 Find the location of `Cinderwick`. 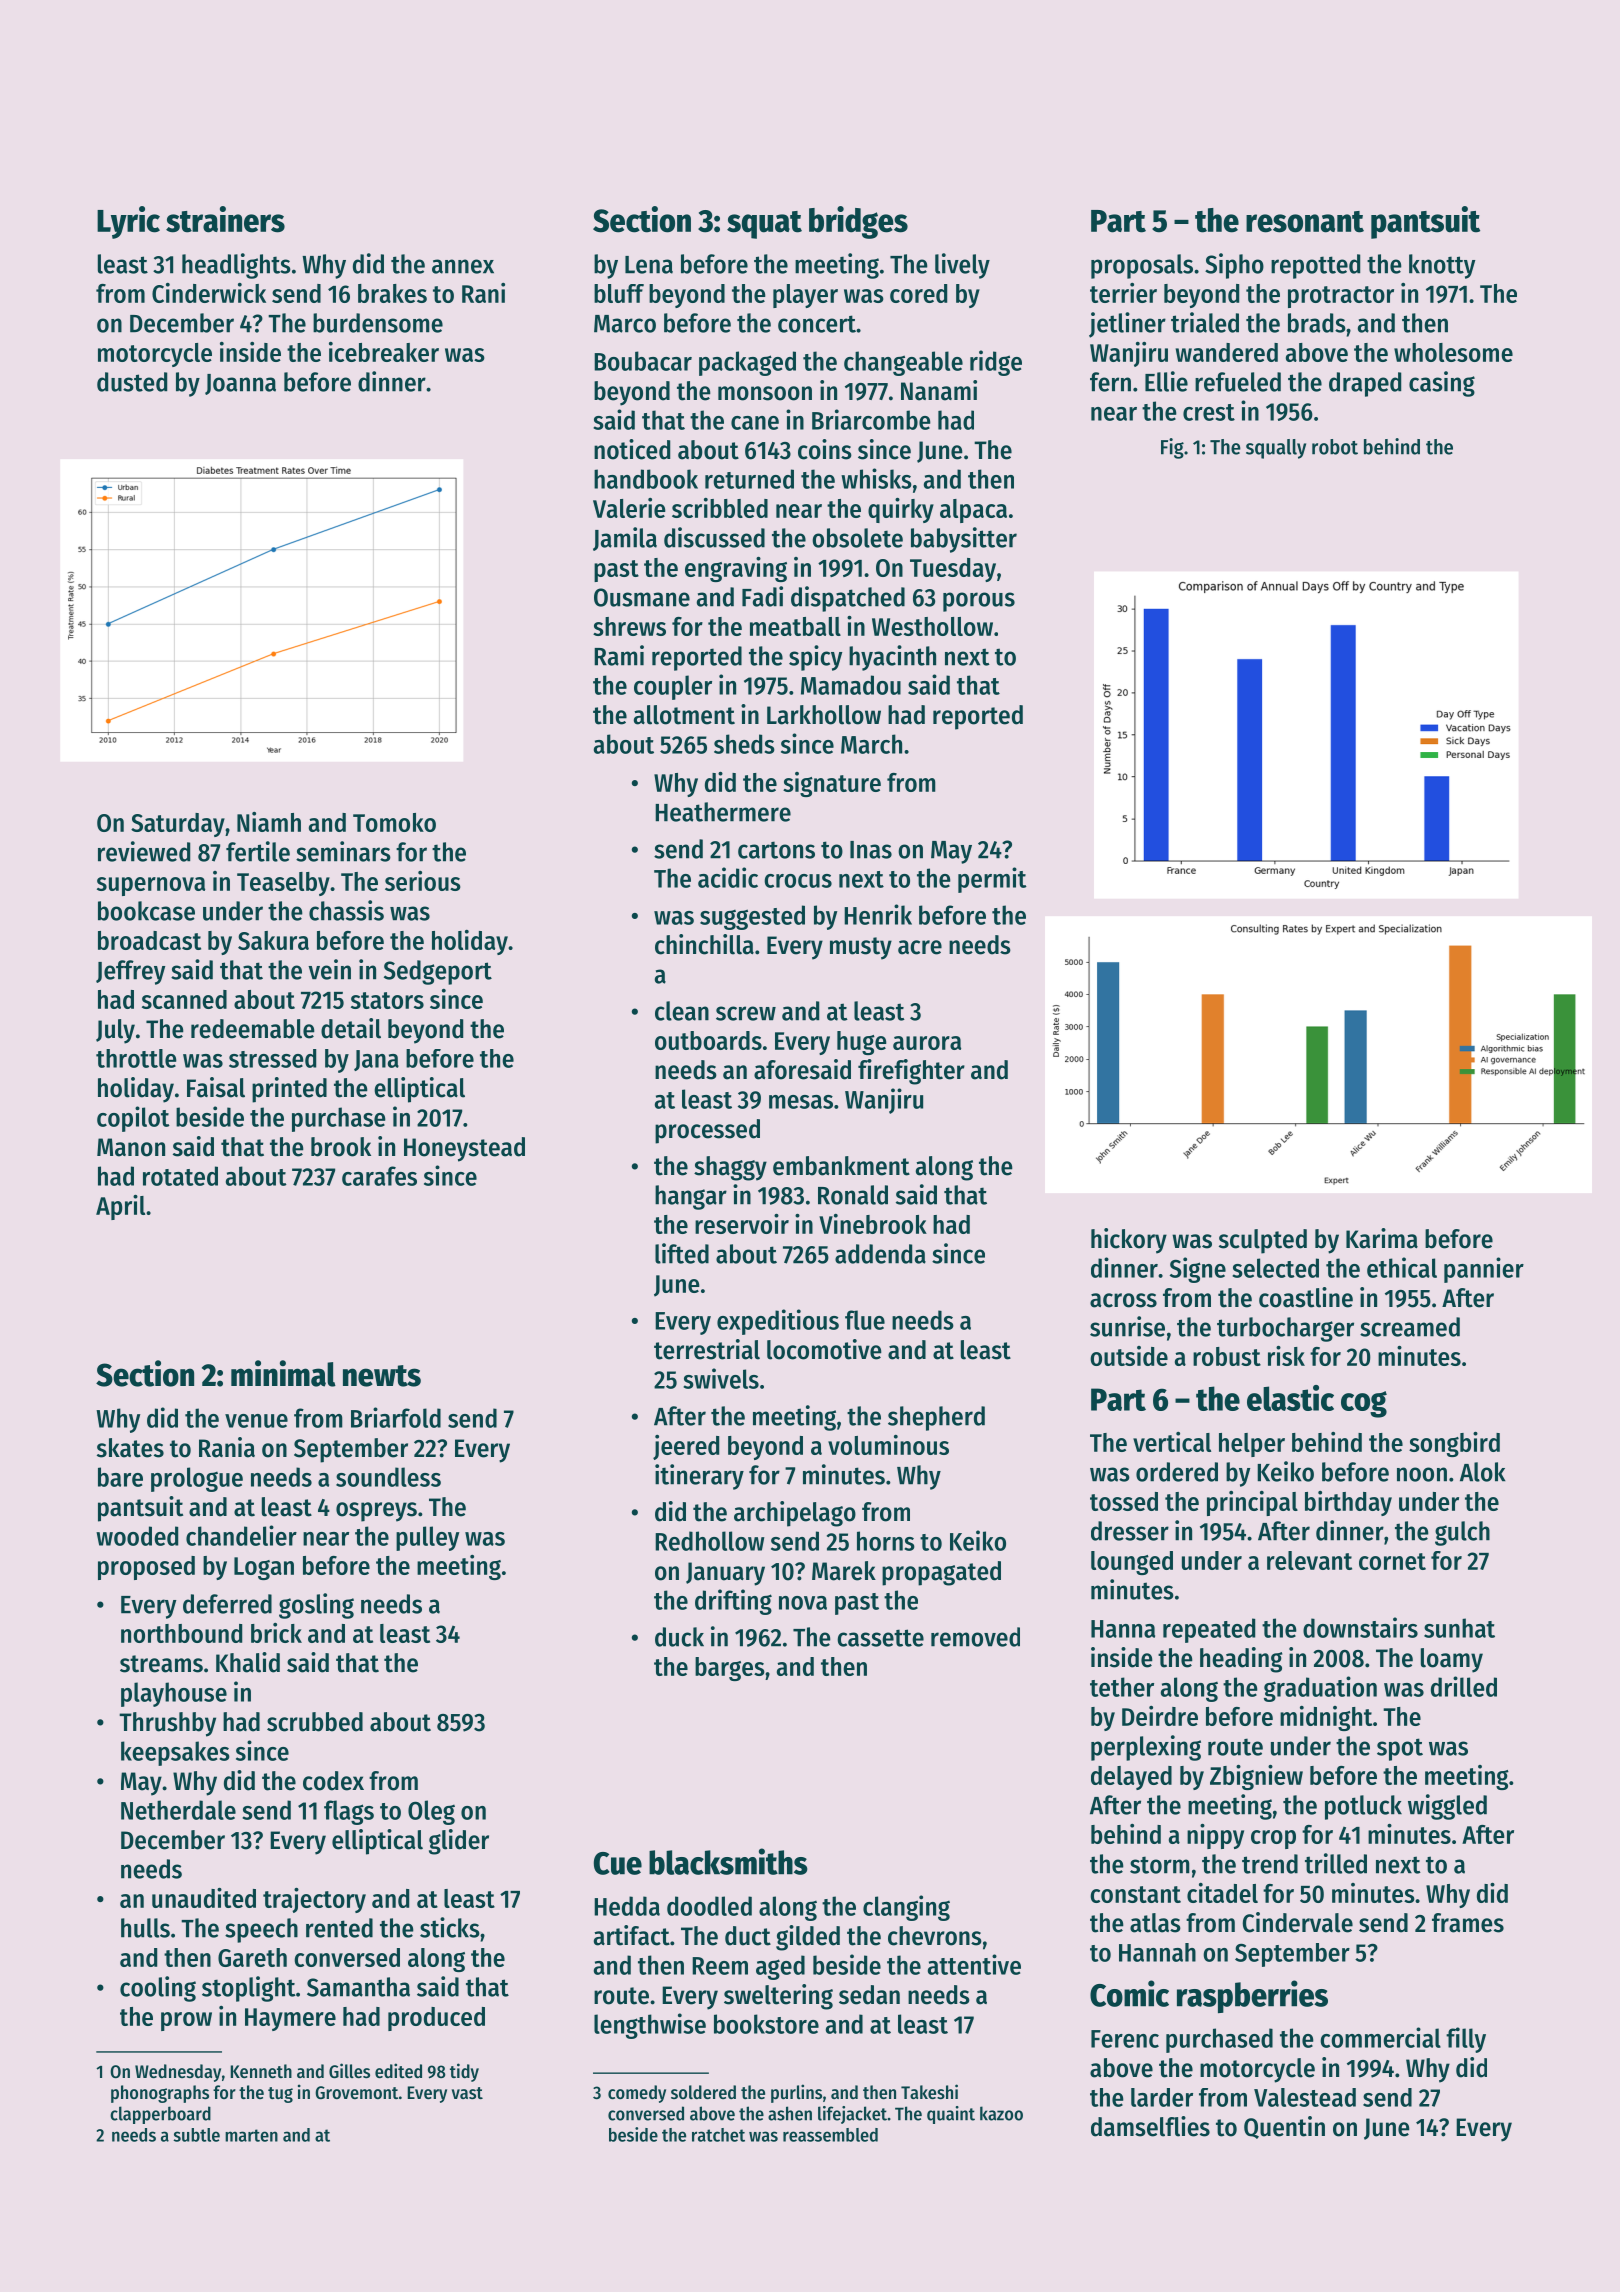

Cinderwick is located at coordinates (209, 293).
